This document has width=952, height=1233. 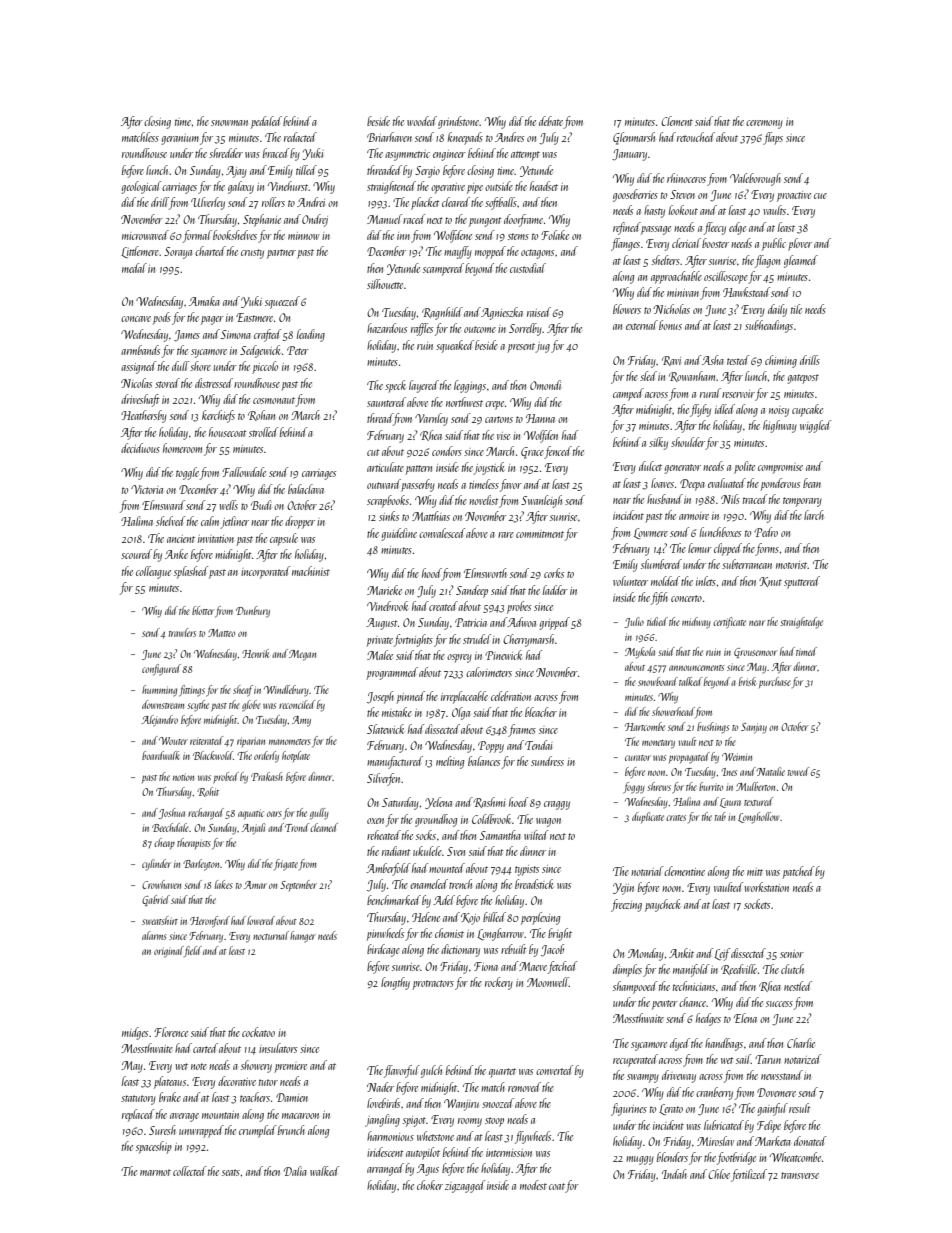 I want to click on workstation, so click(x=766, y=887).
